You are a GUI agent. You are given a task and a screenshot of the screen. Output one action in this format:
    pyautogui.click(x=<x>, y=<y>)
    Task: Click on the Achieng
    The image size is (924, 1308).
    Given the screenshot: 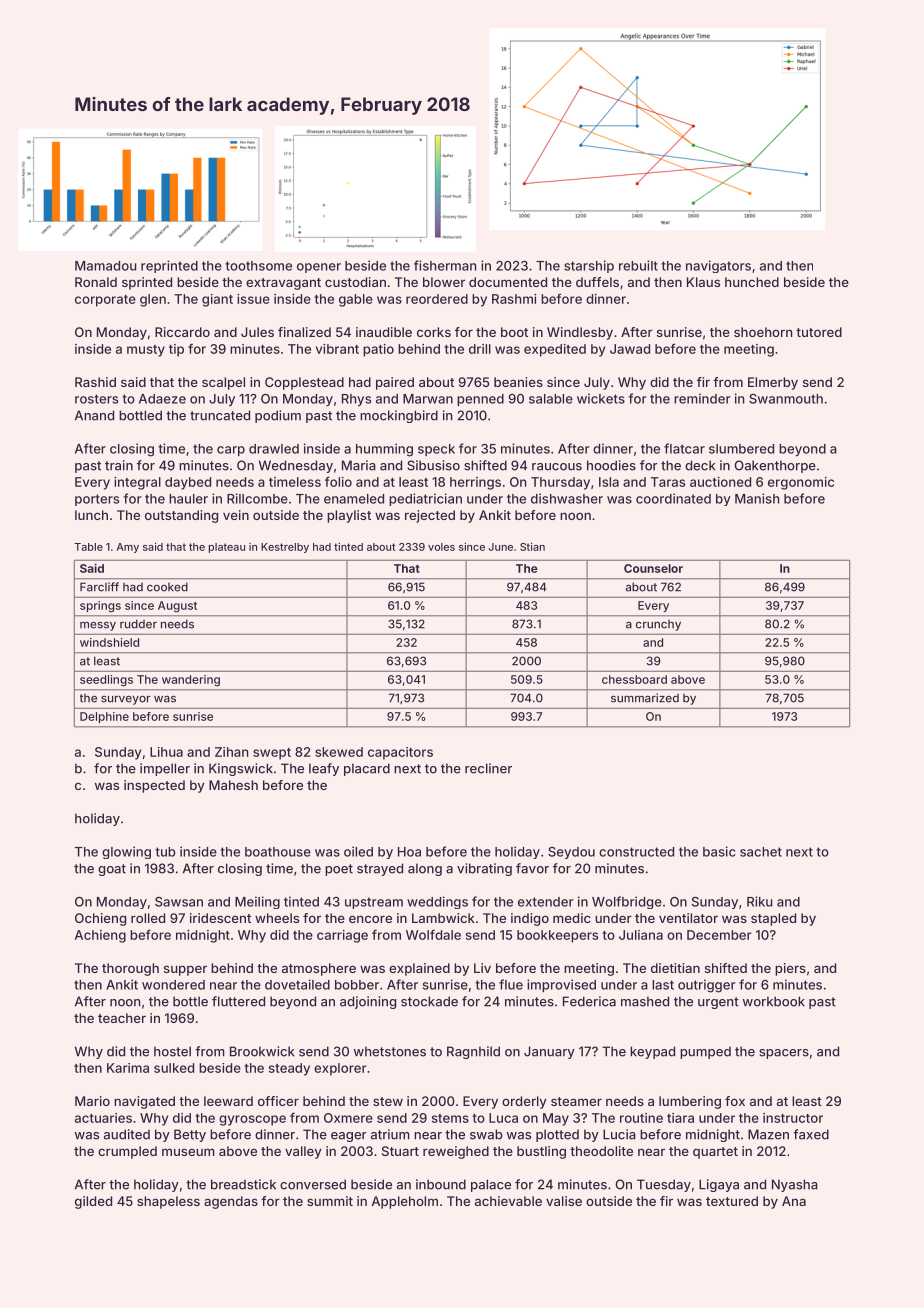 What is the action you would take?
    pyautogui.click(x=100, y=936)
